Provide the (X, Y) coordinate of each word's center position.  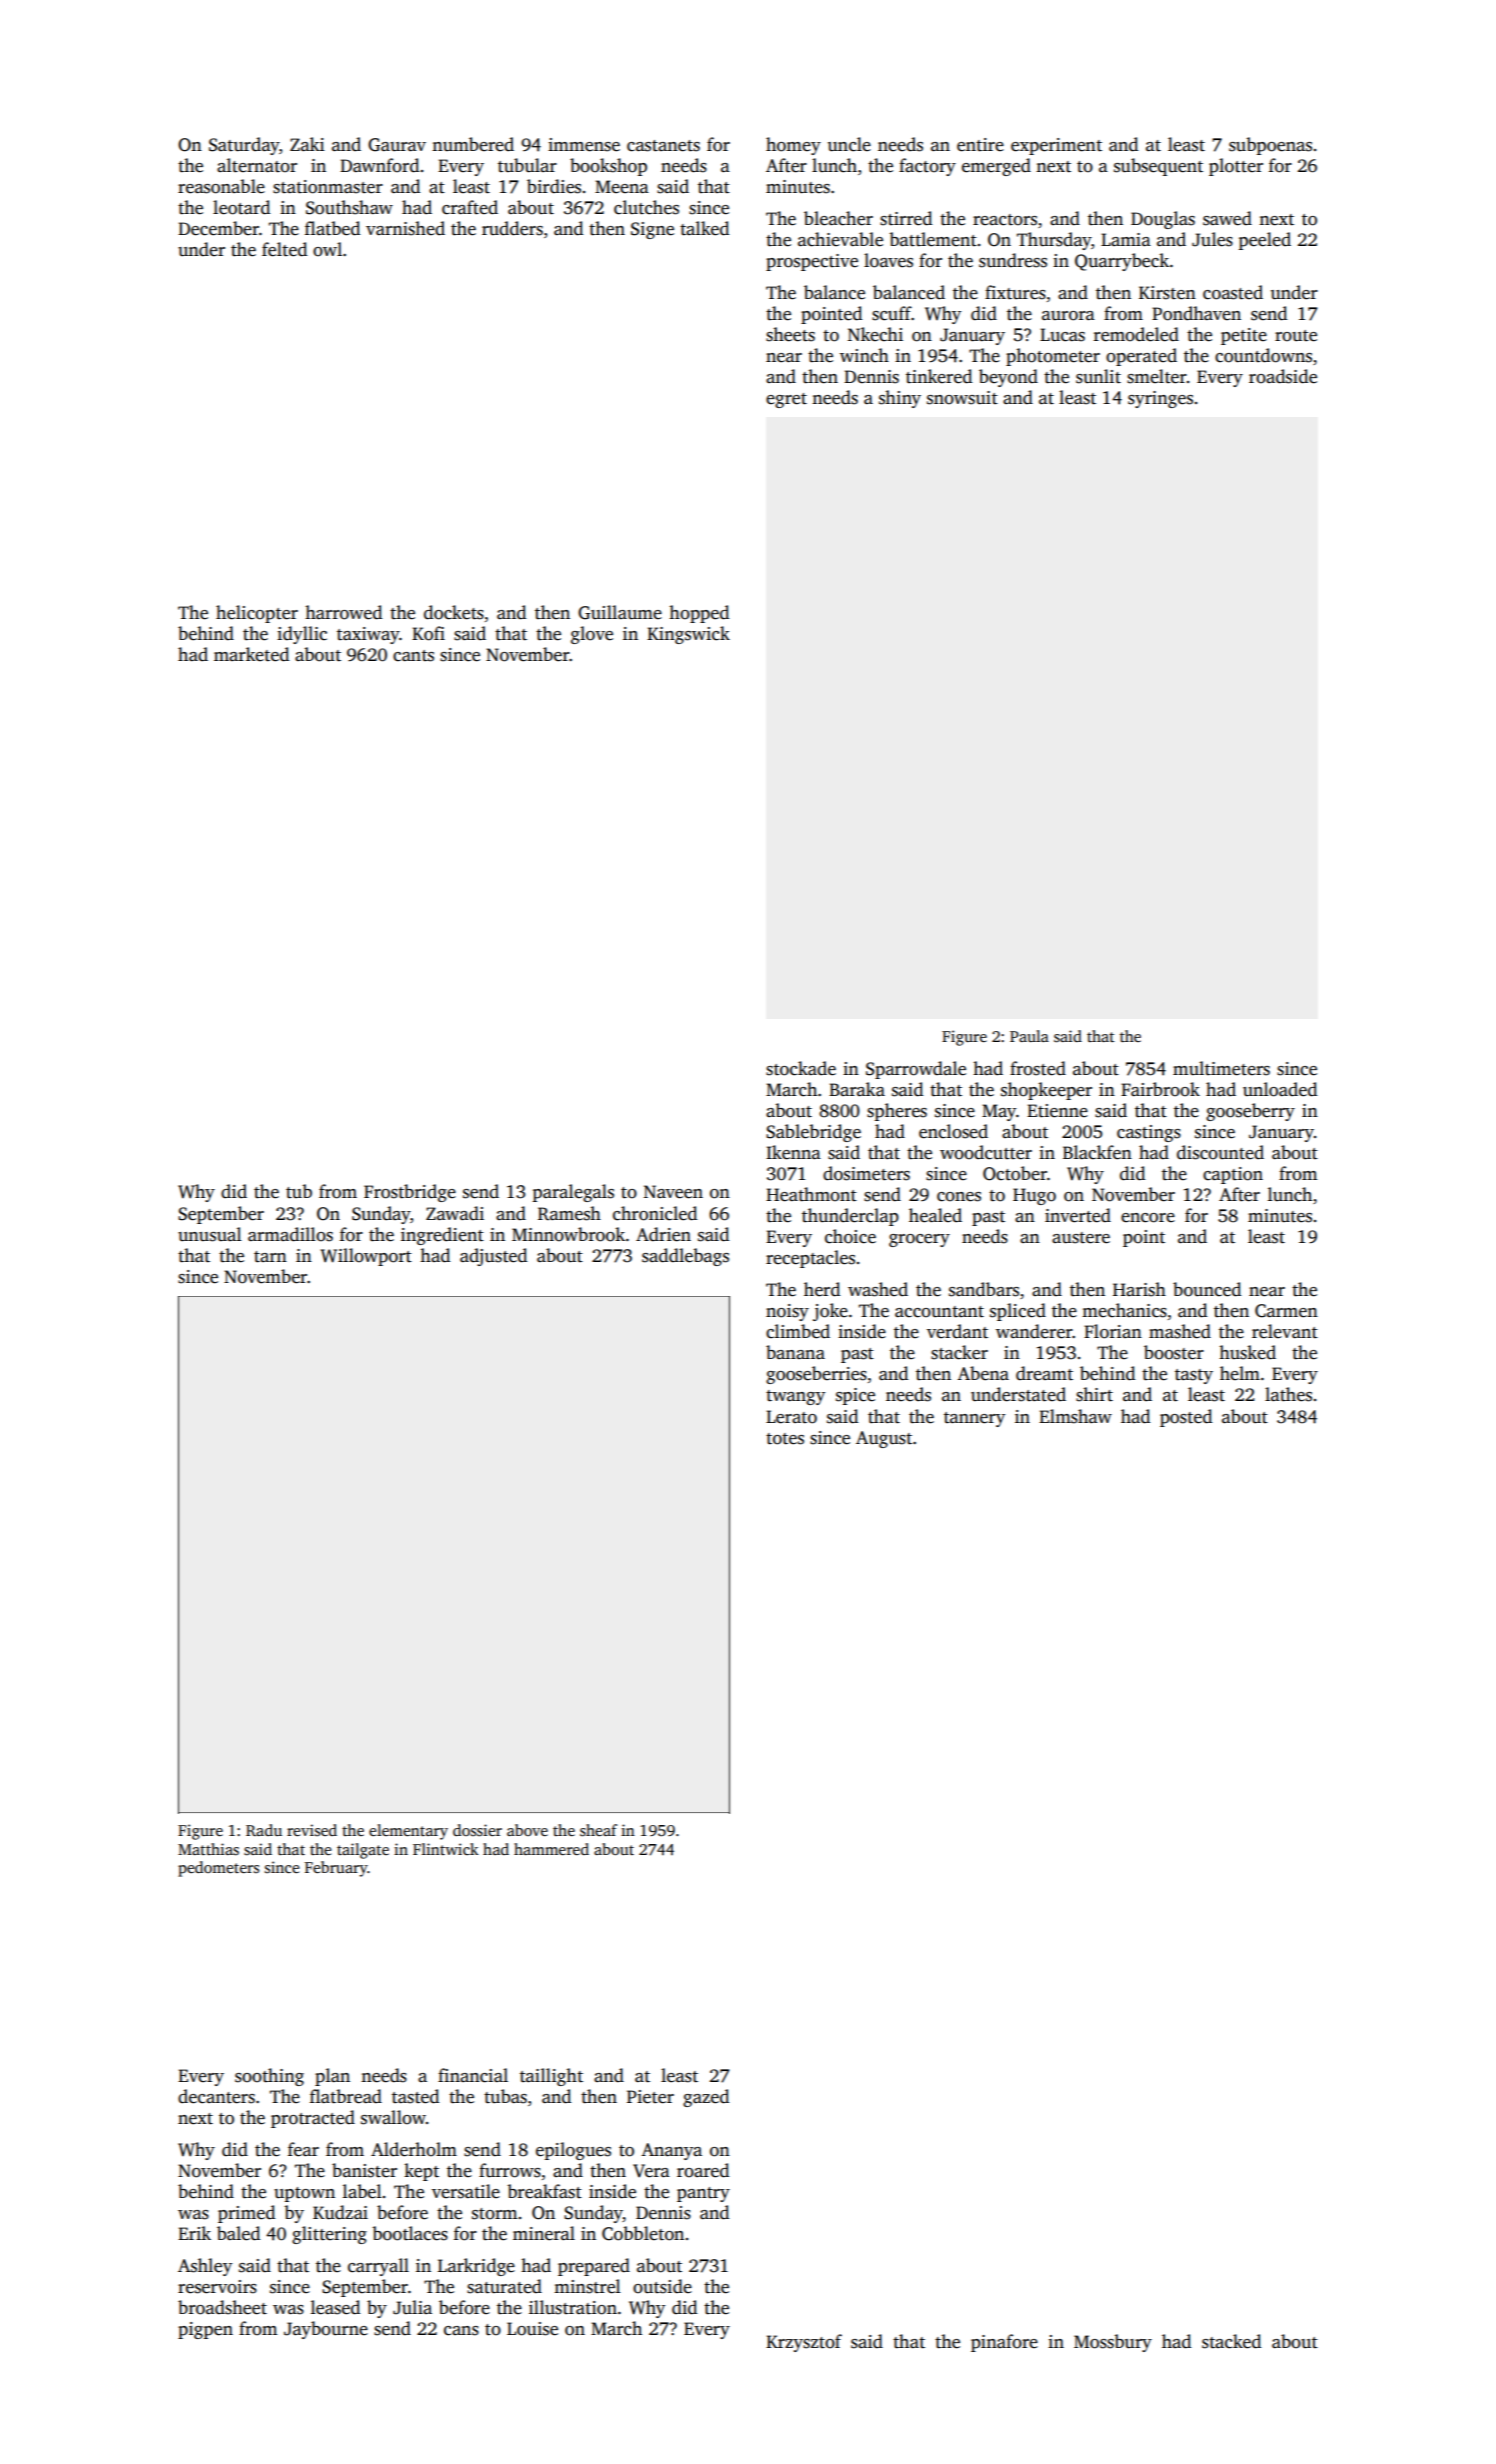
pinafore (1004, 2343)
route (1296, 336)
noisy (787, 1312)
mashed (1180, 1331)
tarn (270, 1257)
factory (927, 167)
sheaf (598, 1830)
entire (980, 145)
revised (312, 1830)
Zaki (307, 144)
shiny (900, 399)
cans (461, 2331)
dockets (454, 612)
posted (1186, 1418)
